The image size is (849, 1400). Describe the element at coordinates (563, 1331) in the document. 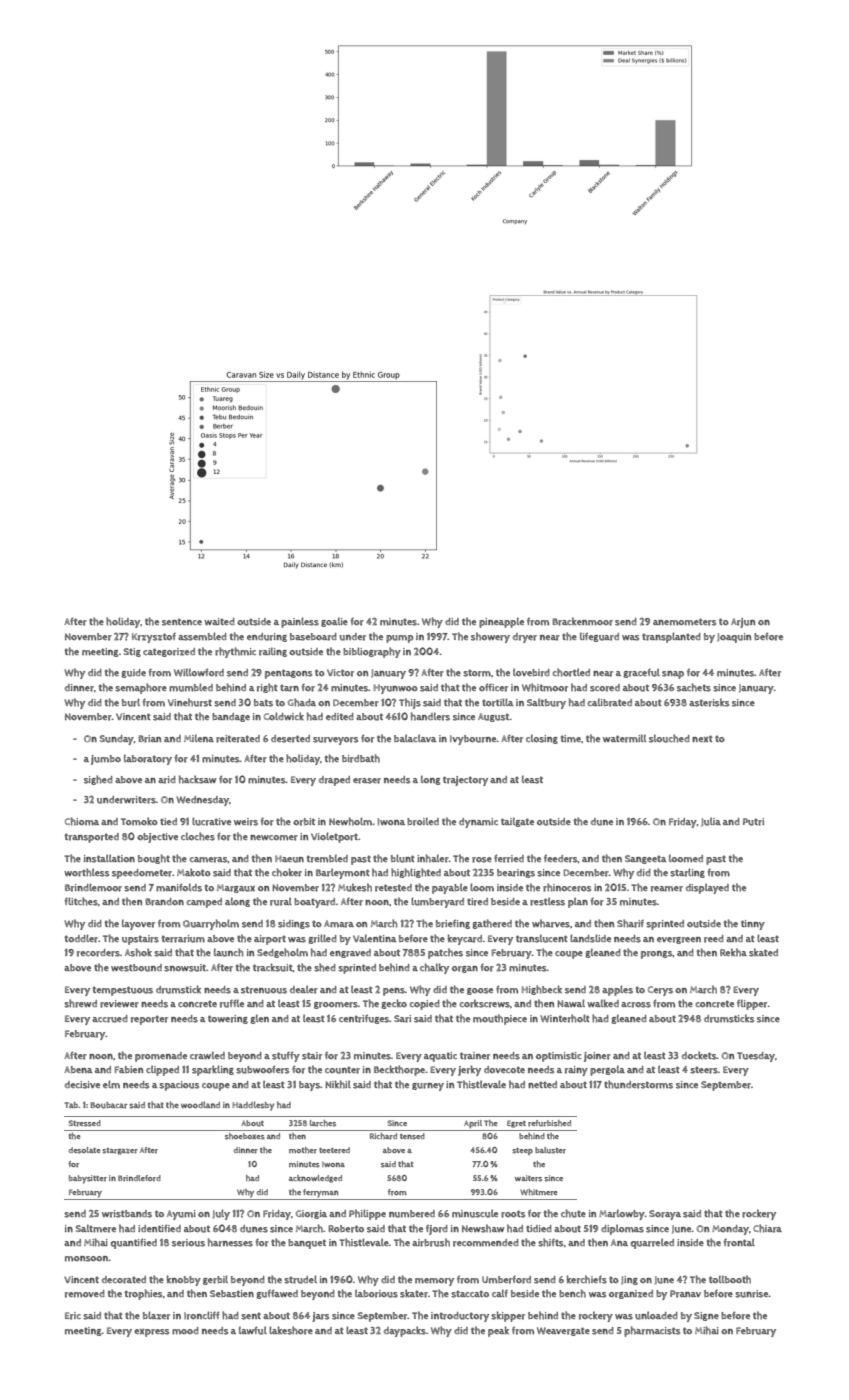

I see `Weavergate` at that location.
